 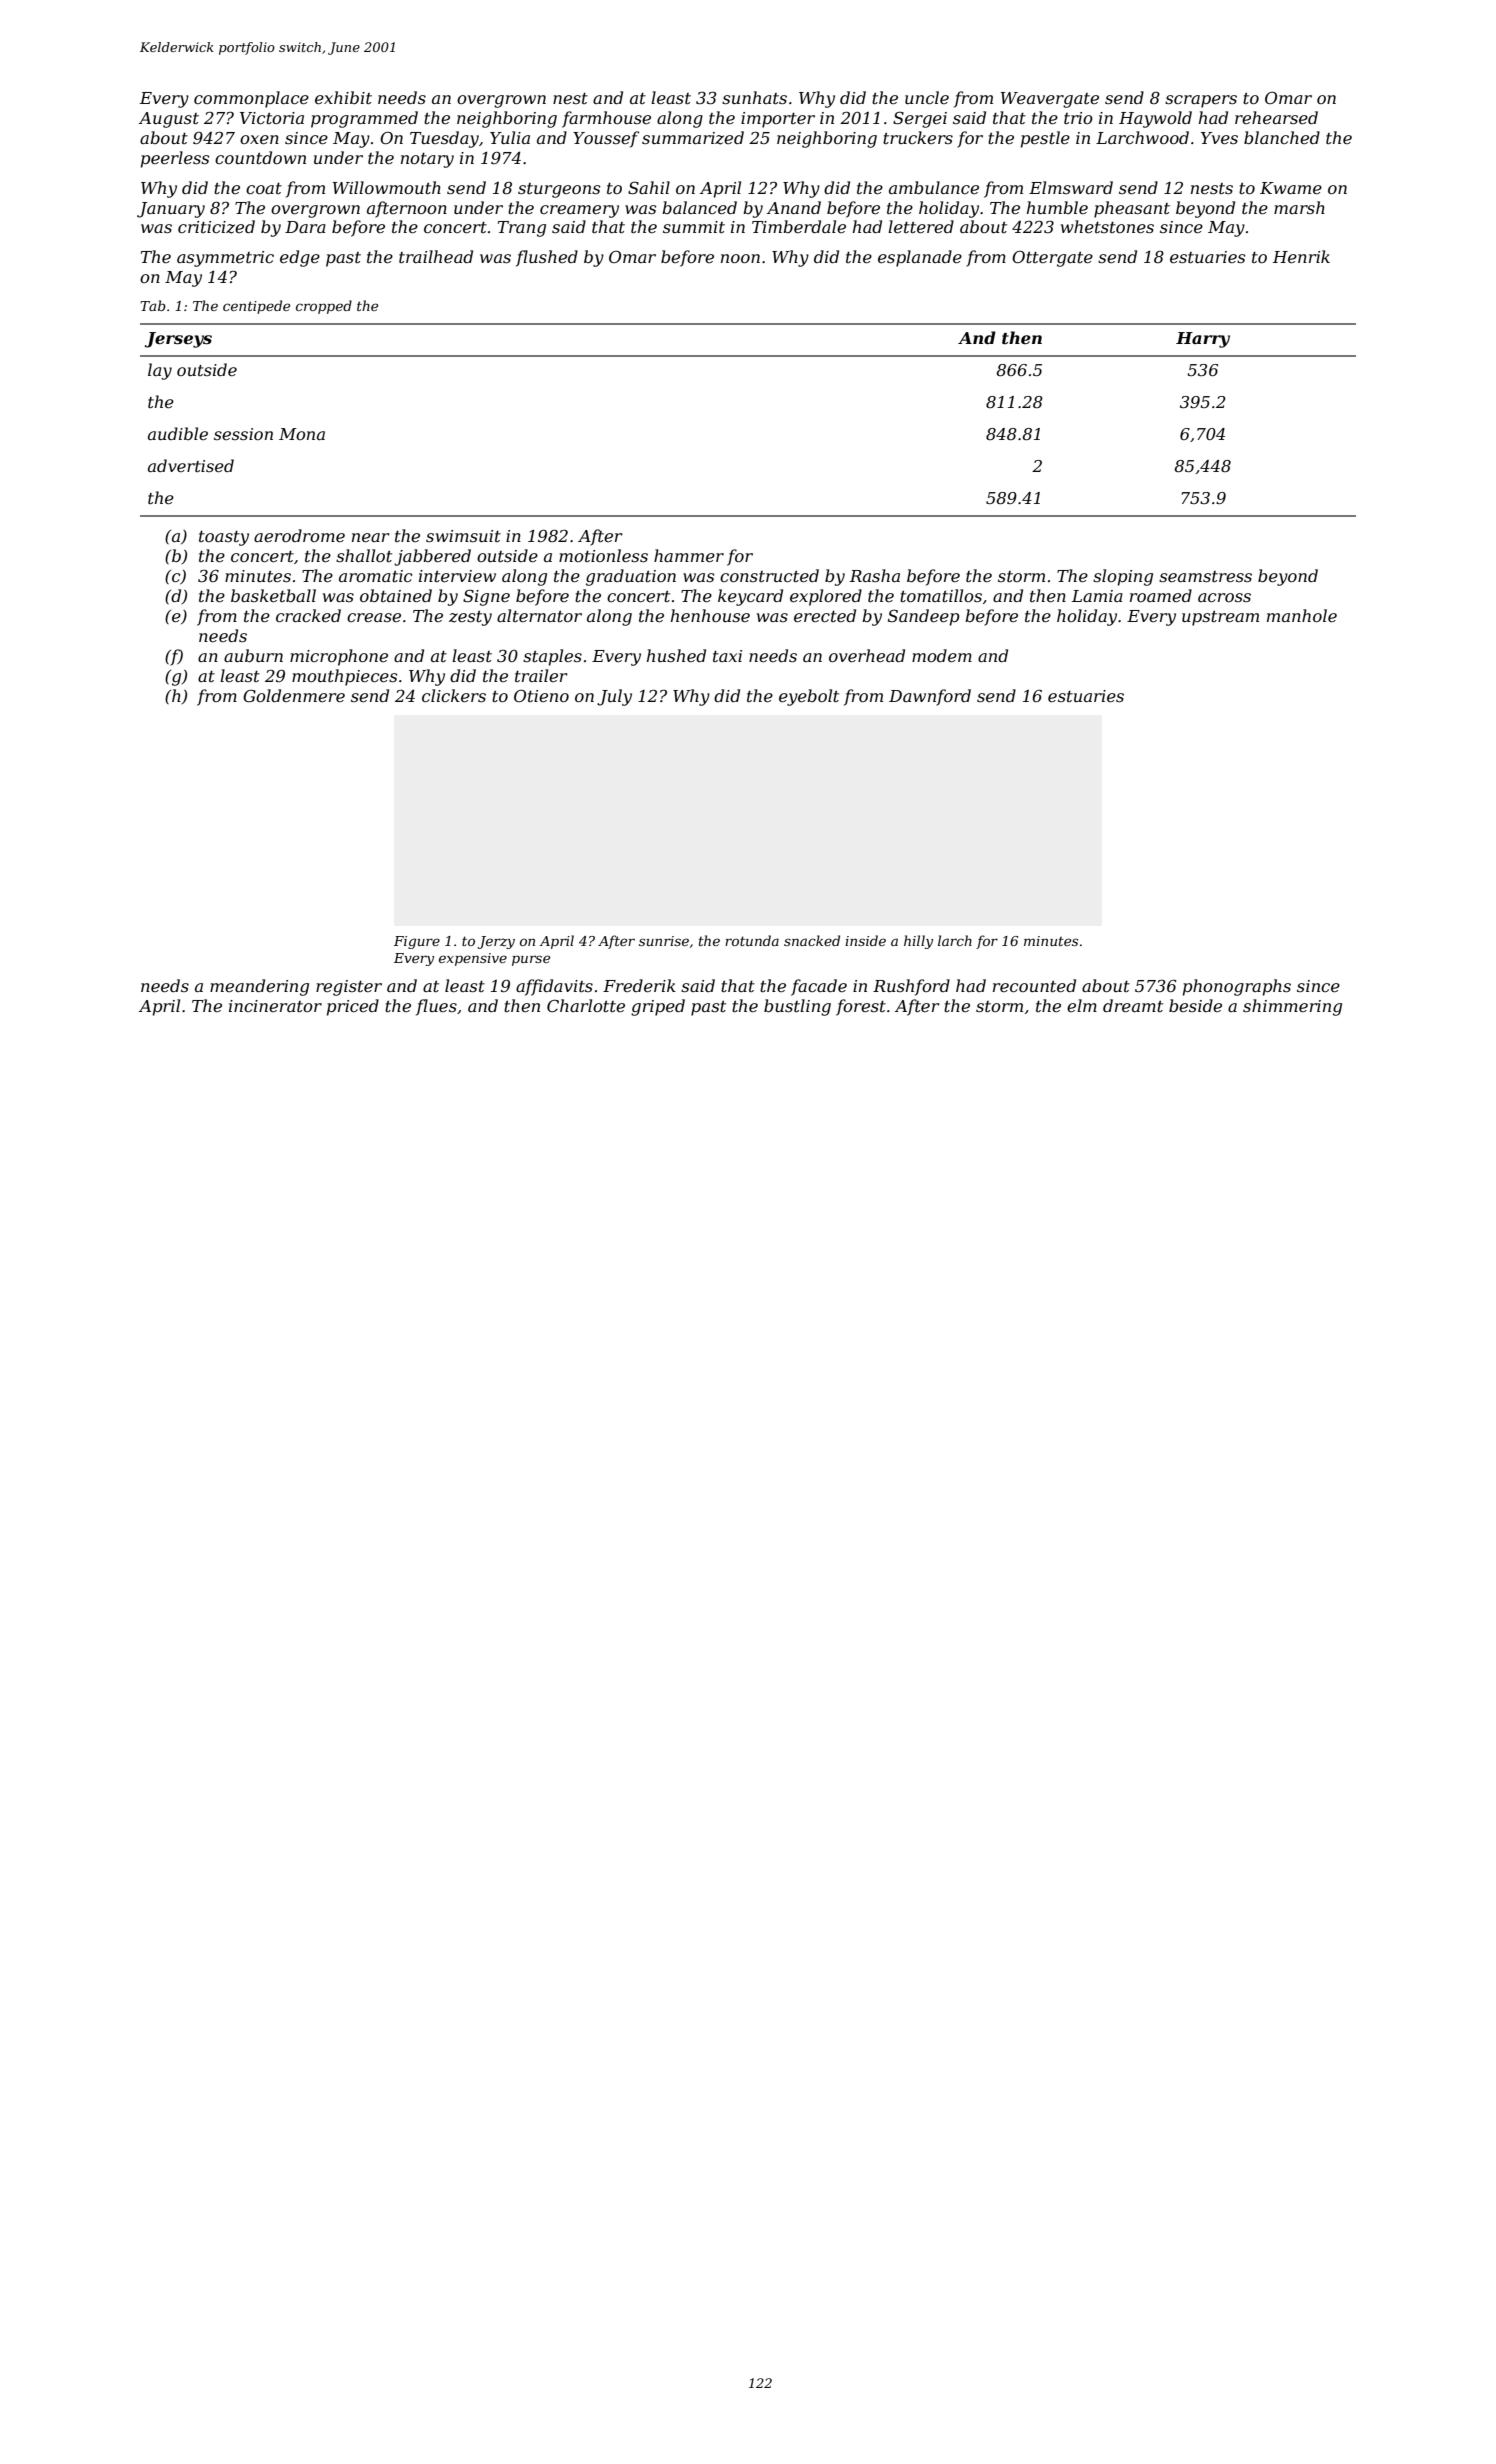 I want to click on July, so click(x=614, y=697).
